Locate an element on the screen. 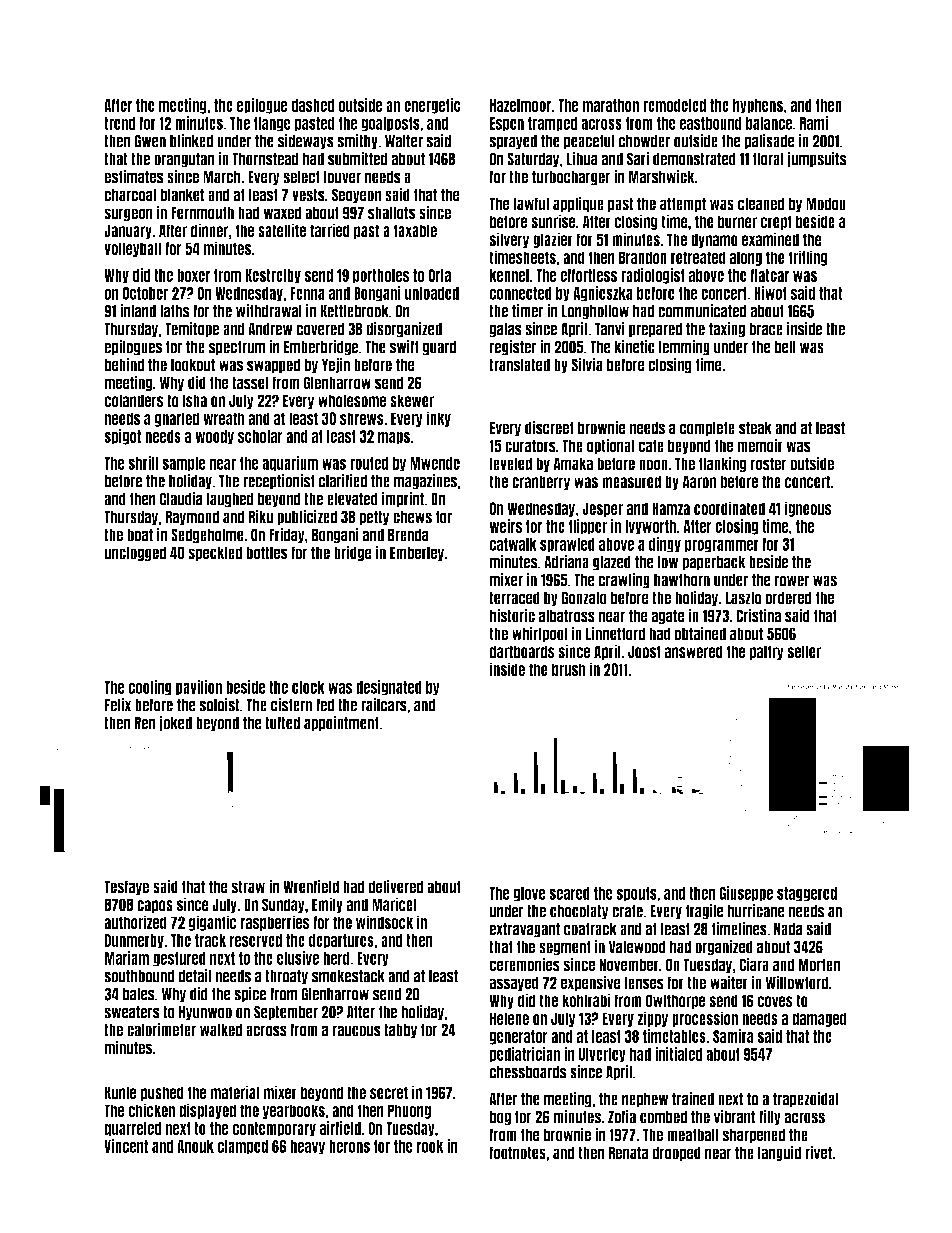 The width and height of the screenshot is (952, 1233). rivet is located at coordinates (818, 1152).
